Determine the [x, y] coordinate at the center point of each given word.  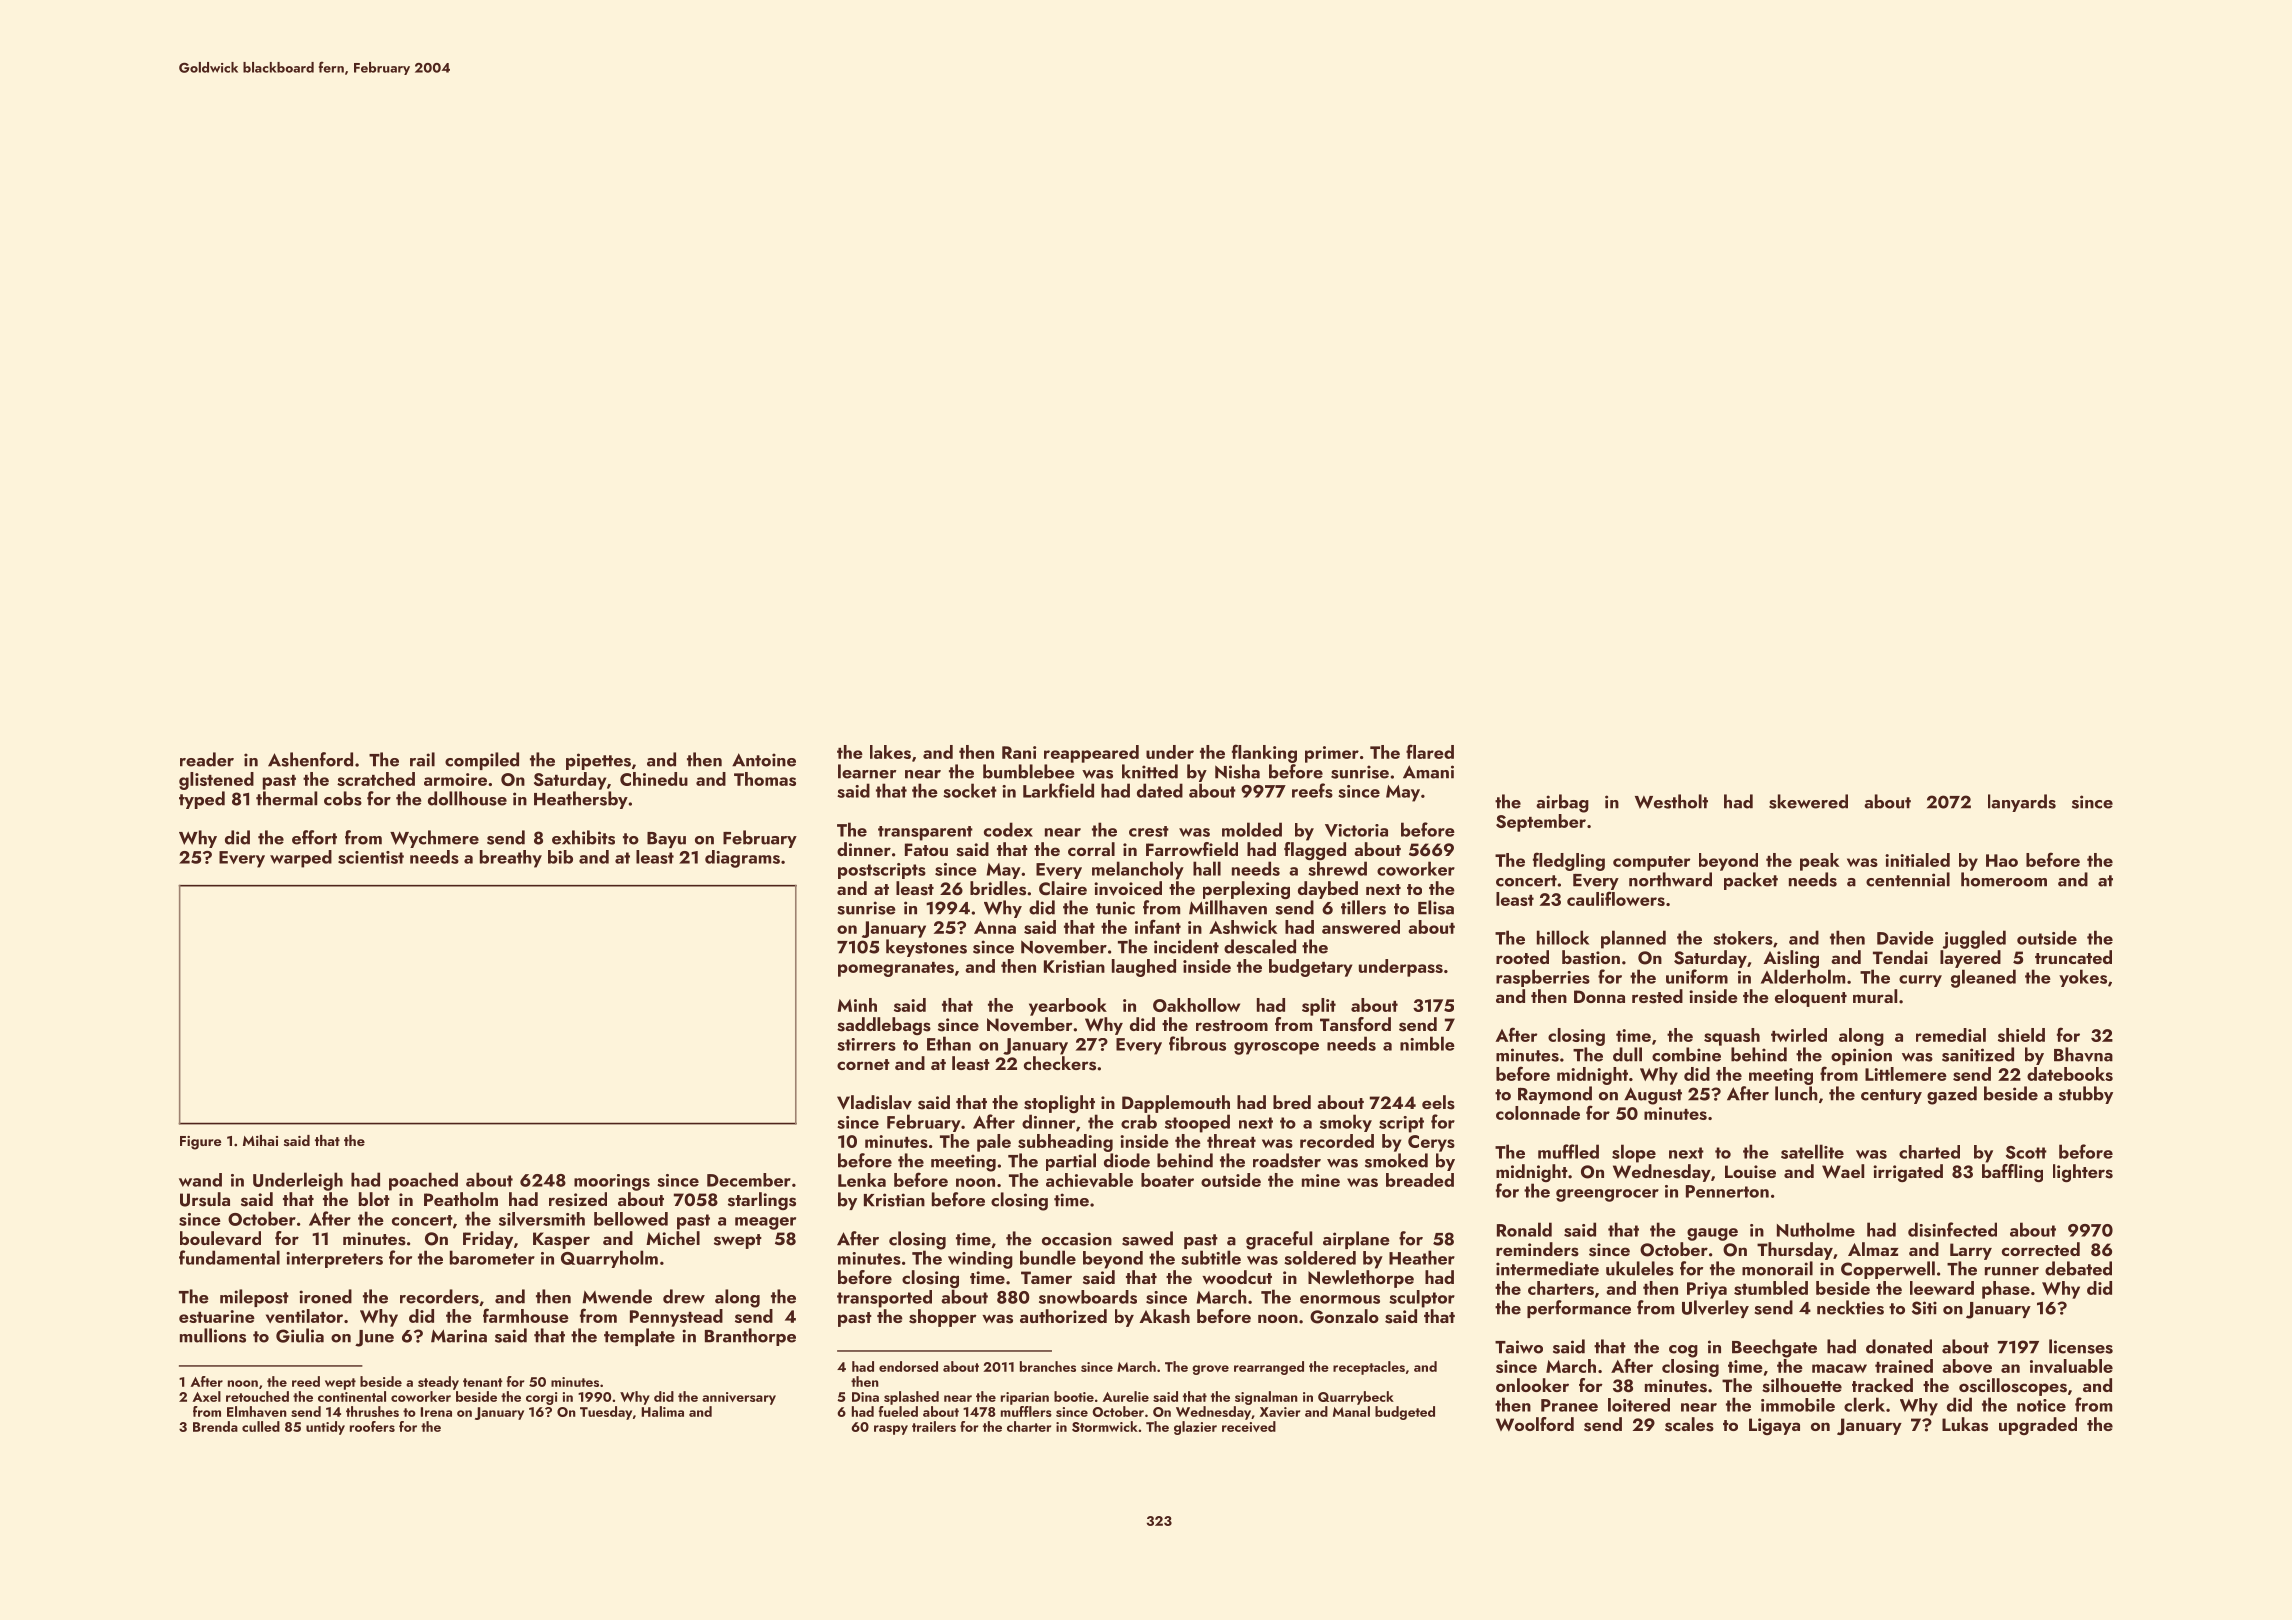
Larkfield [1058, 790]
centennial [1908, 879]
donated [1899, 1346]
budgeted [1405, 1413]
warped [301, 859]
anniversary [739, 1398]
